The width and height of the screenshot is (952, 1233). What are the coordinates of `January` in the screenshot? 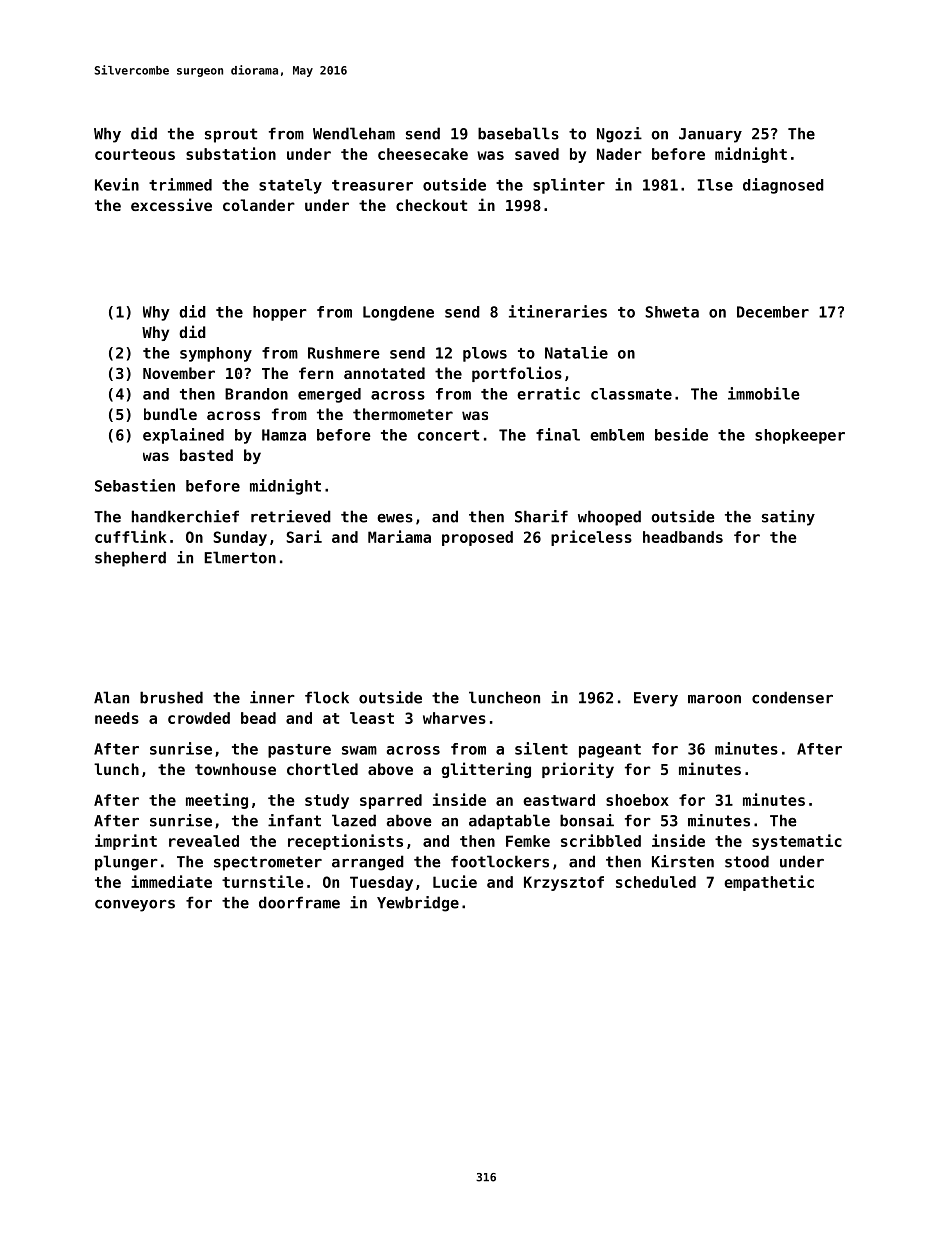 It's located at (710, 135).
